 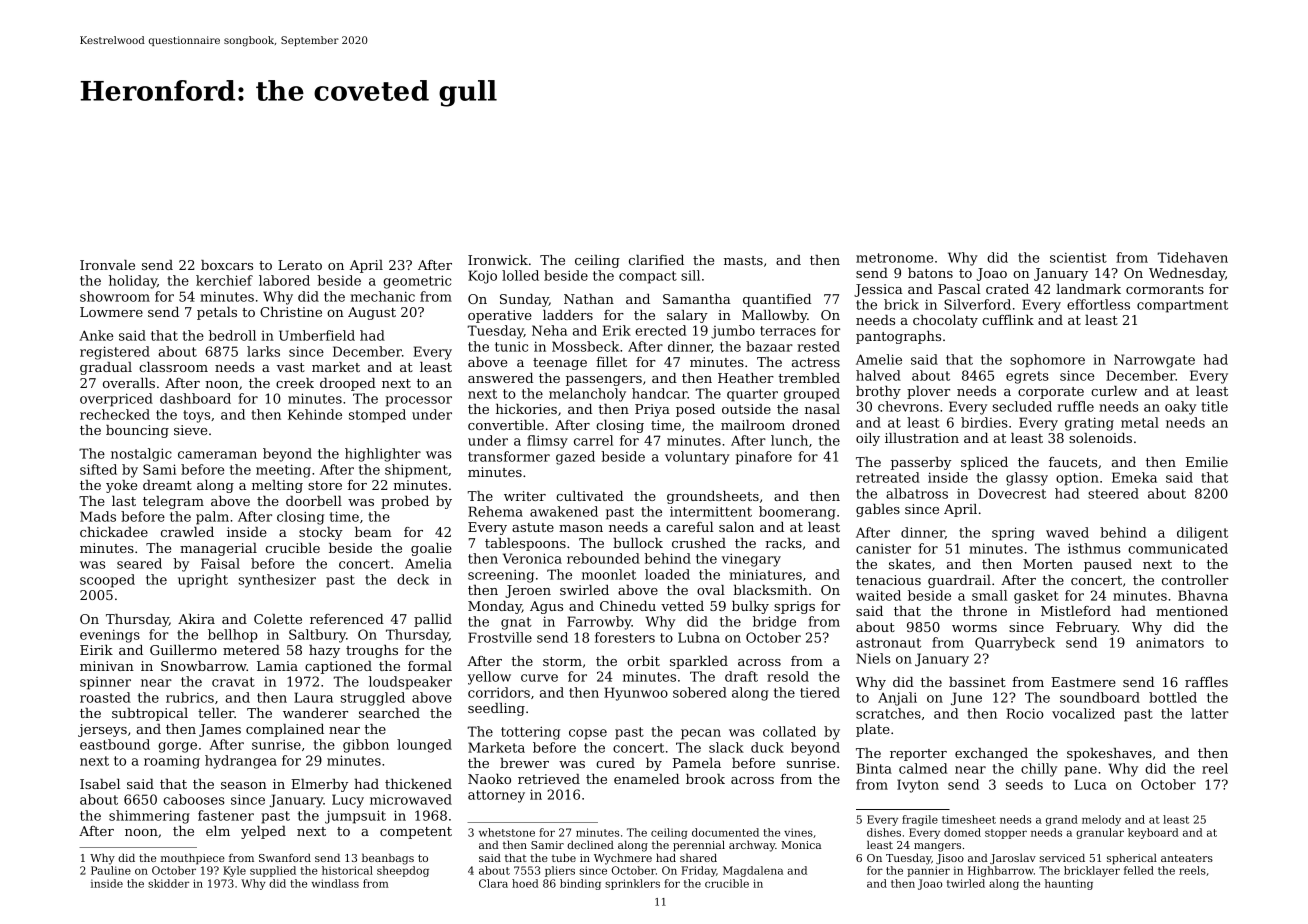 What do you see at coordinates (277, 666) in the screenshot?
I see `Lamia` at bounding box center [277, 666].
